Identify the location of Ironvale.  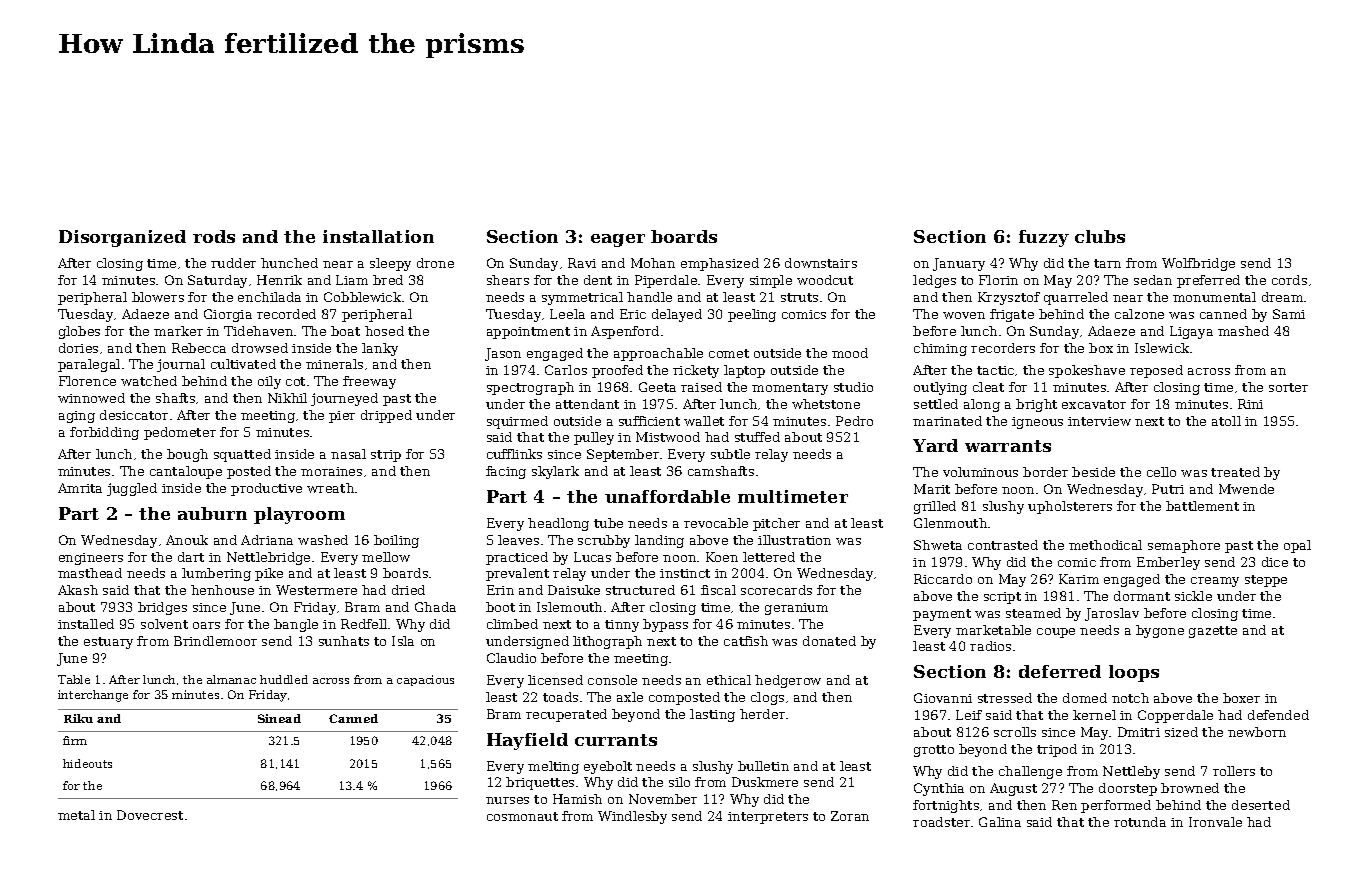
(1215, 822).
